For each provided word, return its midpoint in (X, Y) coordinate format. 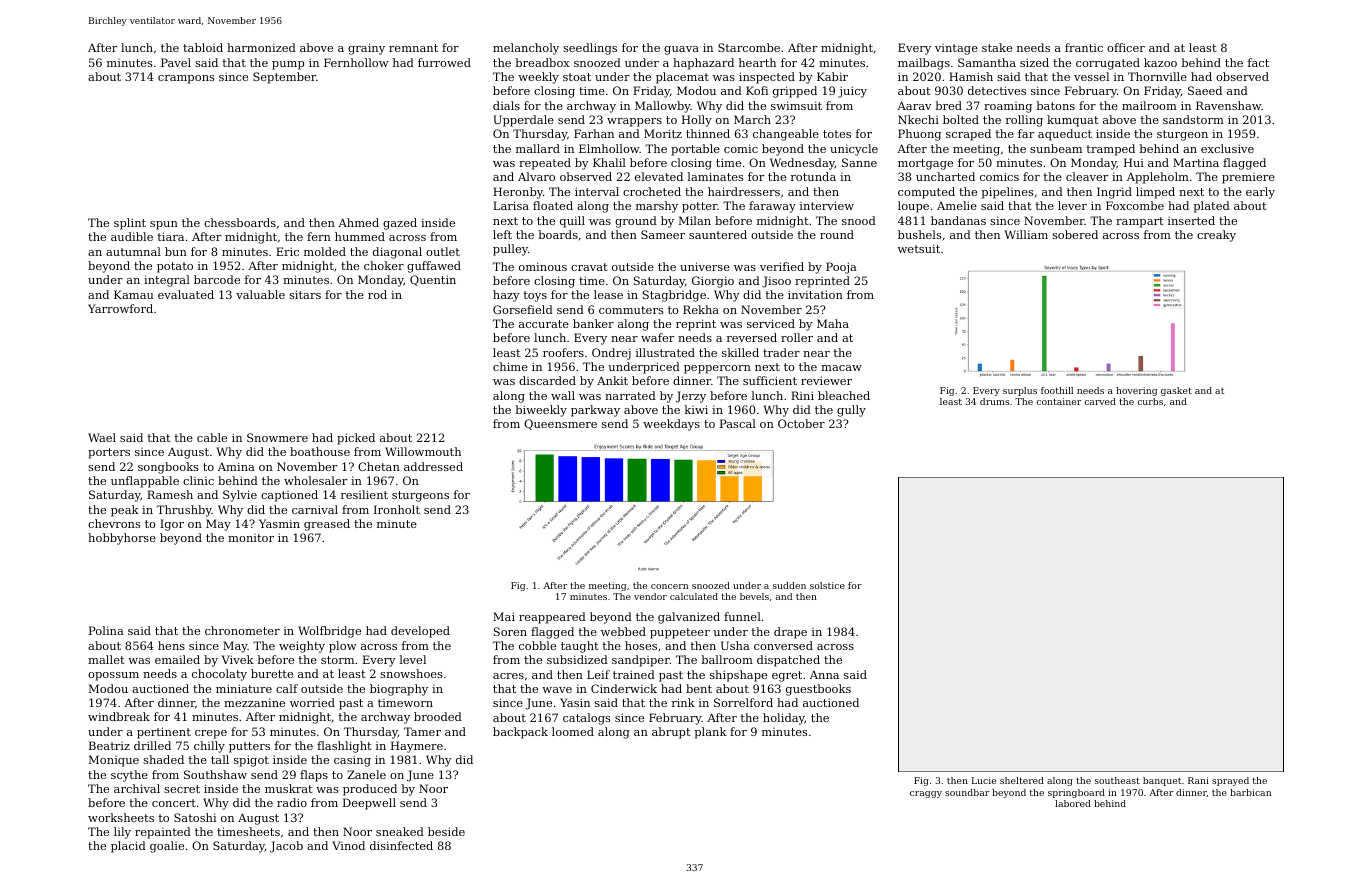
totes (837, 134)
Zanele (366, 774)
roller (797, 337)
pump (288, 65)
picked (356, 439)
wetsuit (919, 248)
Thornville (1157, 76)
